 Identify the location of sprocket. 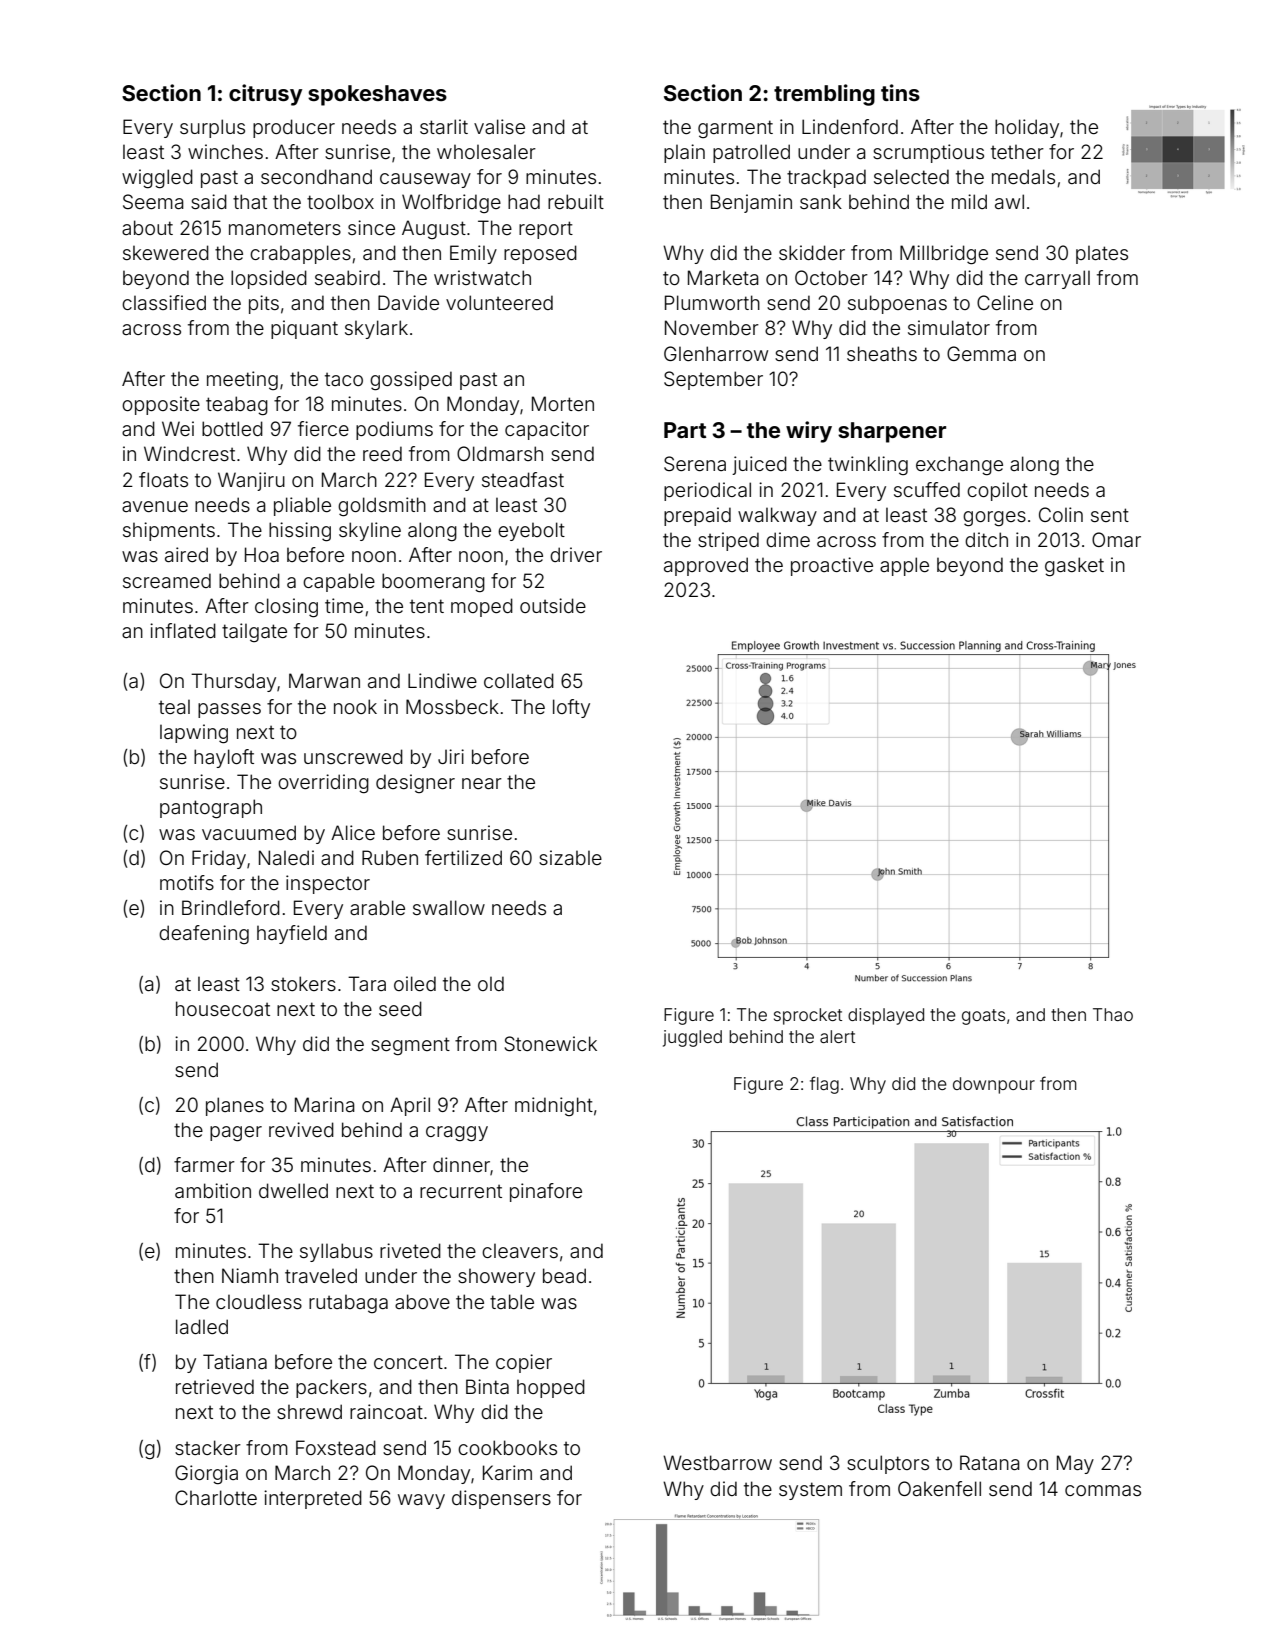
(808, 1016).
